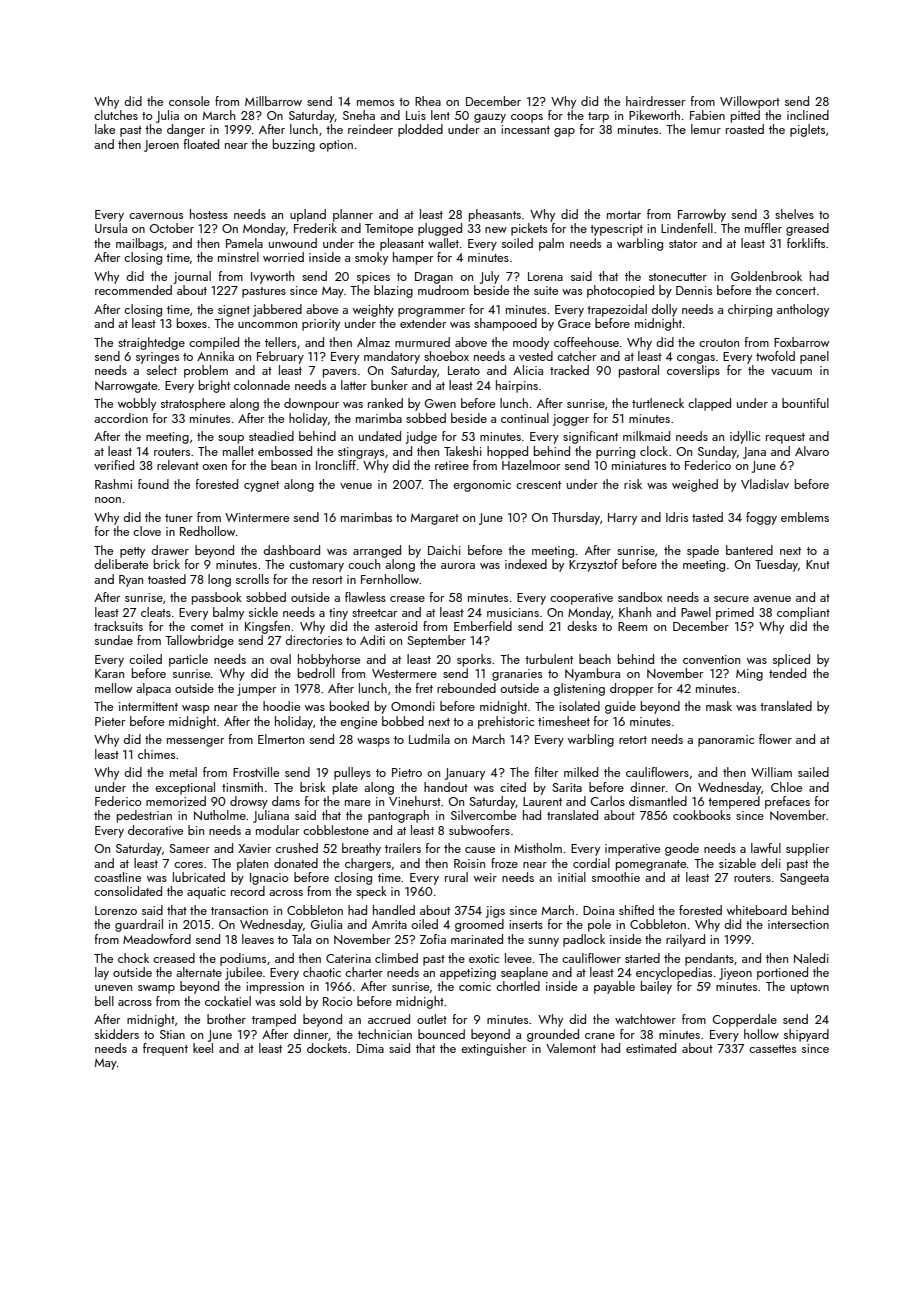 The height and width of the page is (1308, 924). Describe the element at coordinates (116, 115) in the page. I see `clutches` at that location.
